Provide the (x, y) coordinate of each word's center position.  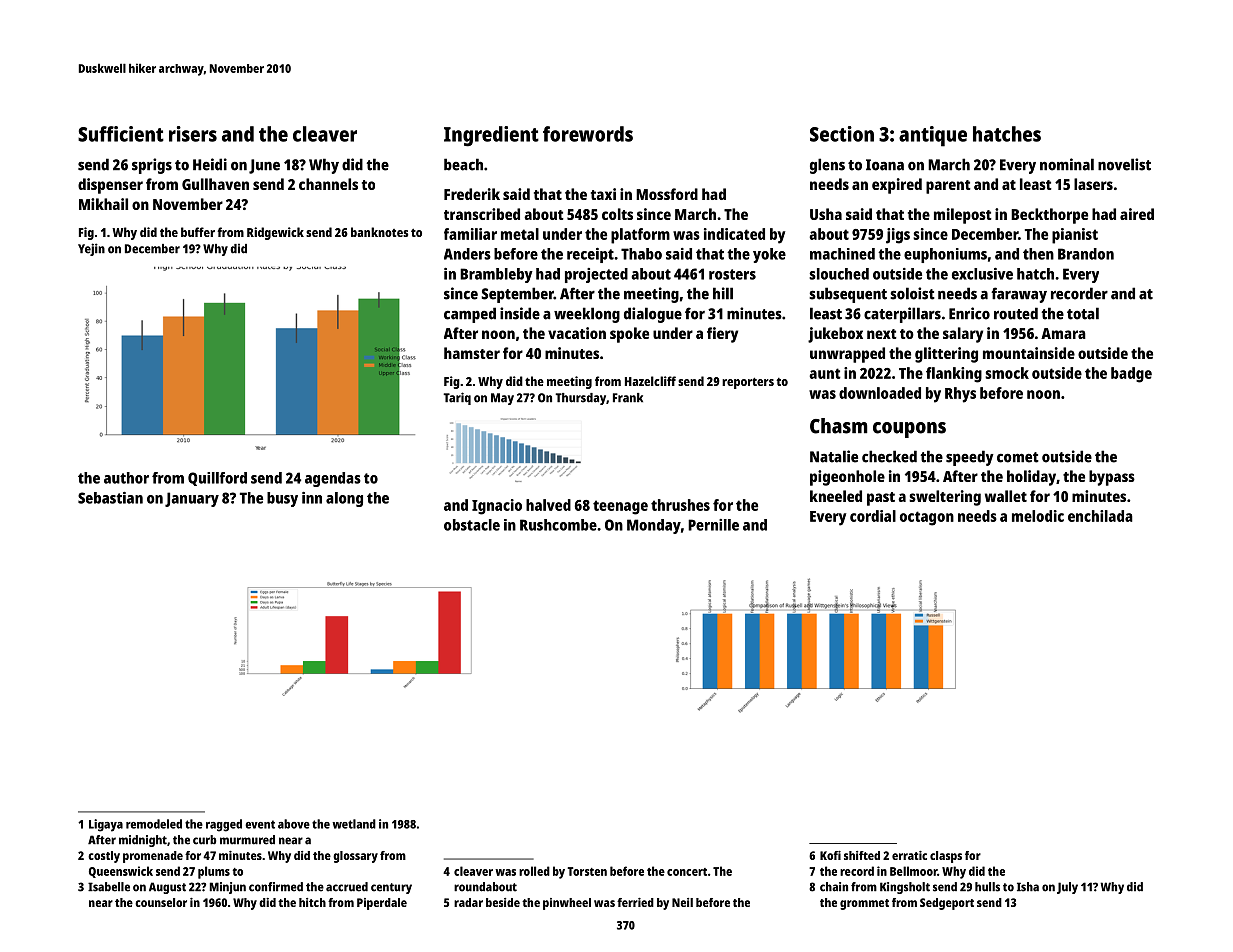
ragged (224, 825)
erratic (909, 855)
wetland (354, 824)
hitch (312, 902)
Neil (682, 902)
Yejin (91, 249)
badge (1131, 375)
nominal (1067, 164)
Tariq (457, 398)
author (126, 478)
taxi (603, 194)
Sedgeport (947, 904)
